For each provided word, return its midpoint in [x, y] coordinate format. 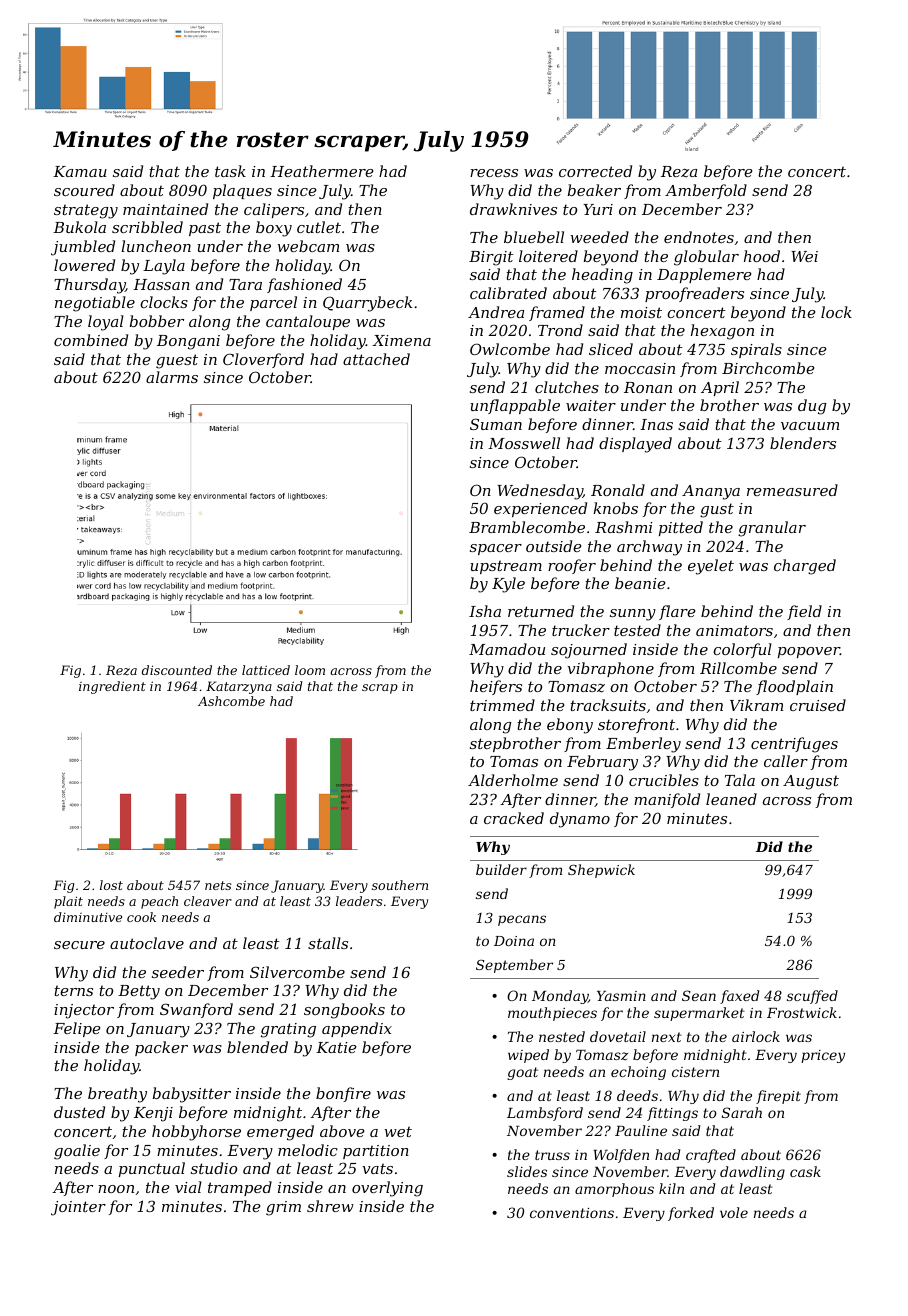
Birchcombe [768, 368]
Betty [139, 992]
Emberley [643, 745]
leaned [731, 799]
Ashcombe [231, 701]
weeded [599, 237]
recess [494, 173]
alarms [172, 377]
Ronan [648, 387]
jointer [78, 1208]
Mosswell [524, 443]
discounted [177, 670]
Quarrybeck [367, 304]
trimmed [502, 705]
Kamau [80, 171]
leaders [359, 901]
